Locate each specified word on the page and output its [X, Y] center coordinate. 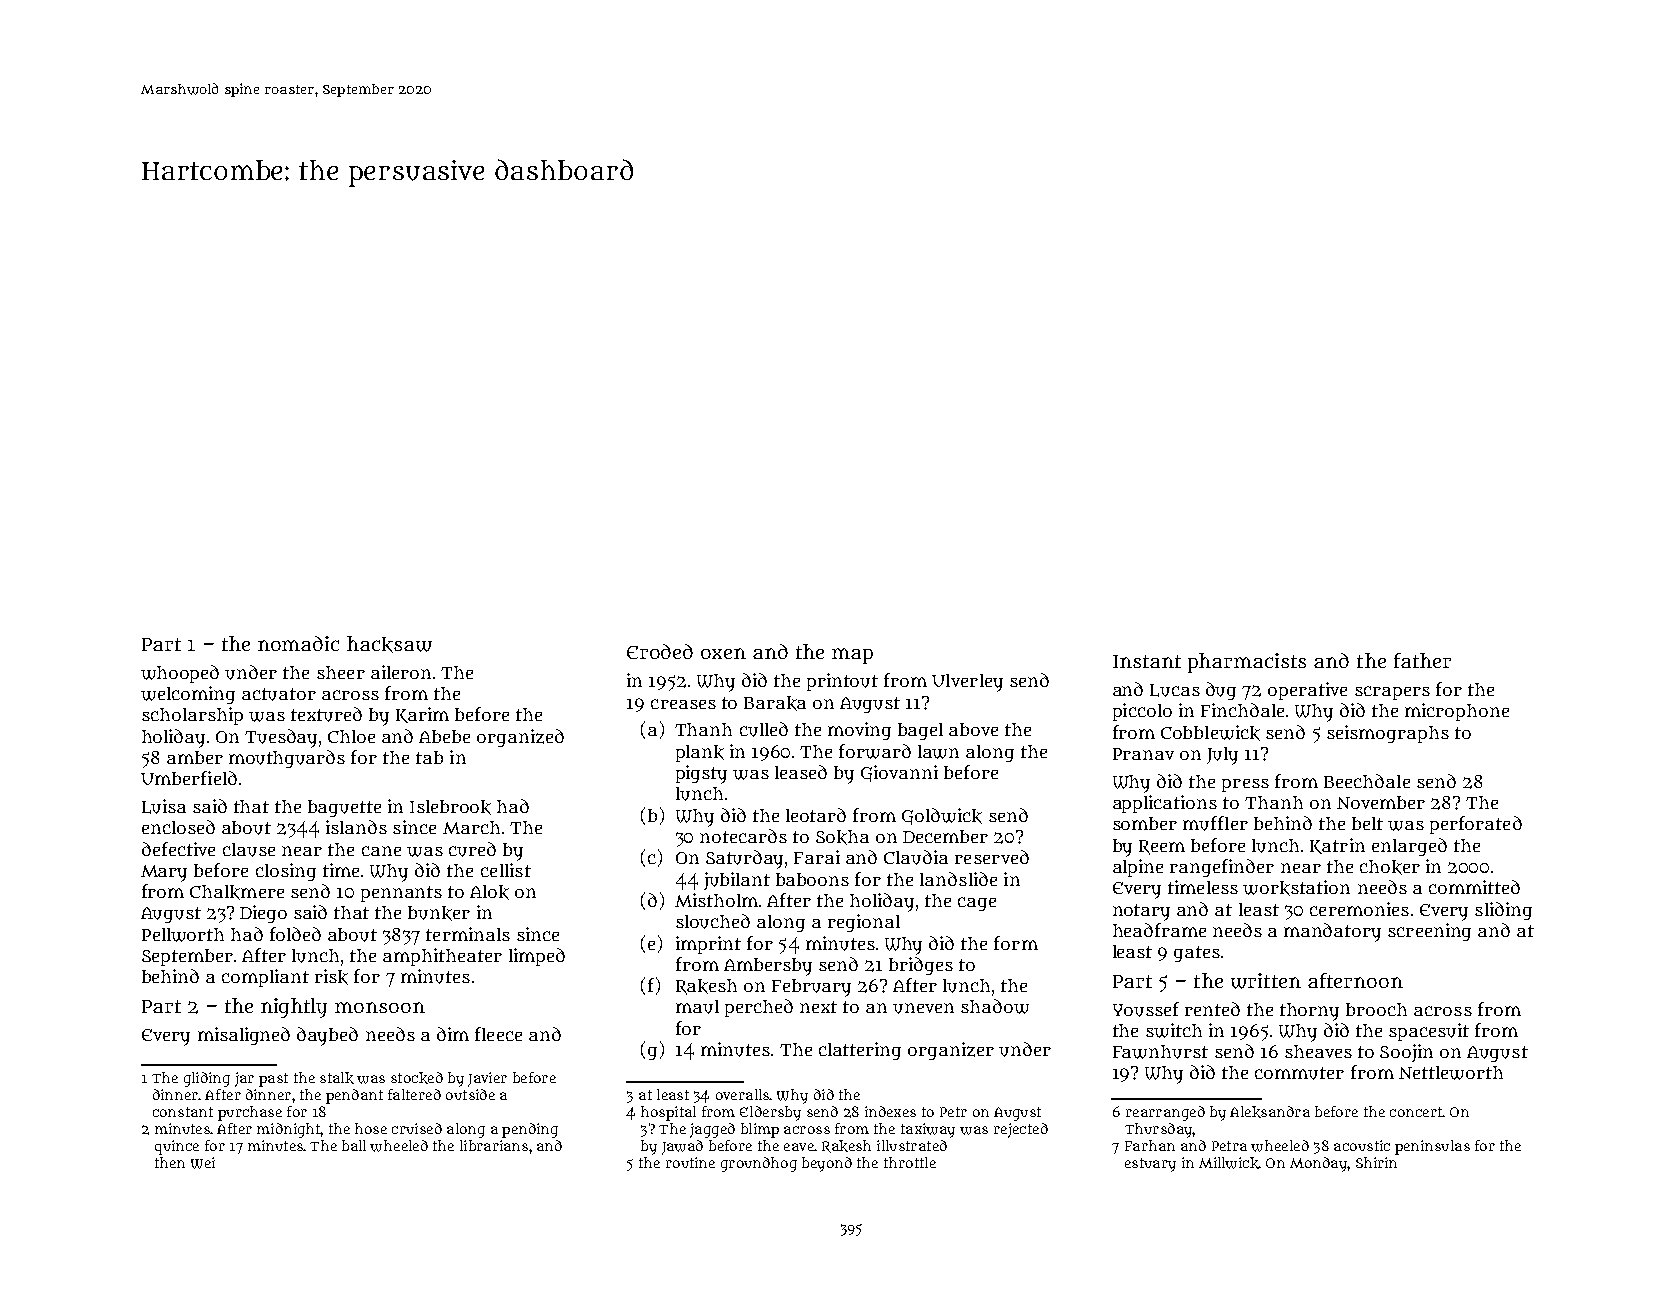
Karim [422, 715]
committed [1474, 887]
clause [249, 850]
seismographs [1388, 734]
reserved [992, 857]
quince [177, 1147]
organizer [951, 1051]
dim [453, 1034]
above [973, 729]
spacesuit [1429, 1032]
